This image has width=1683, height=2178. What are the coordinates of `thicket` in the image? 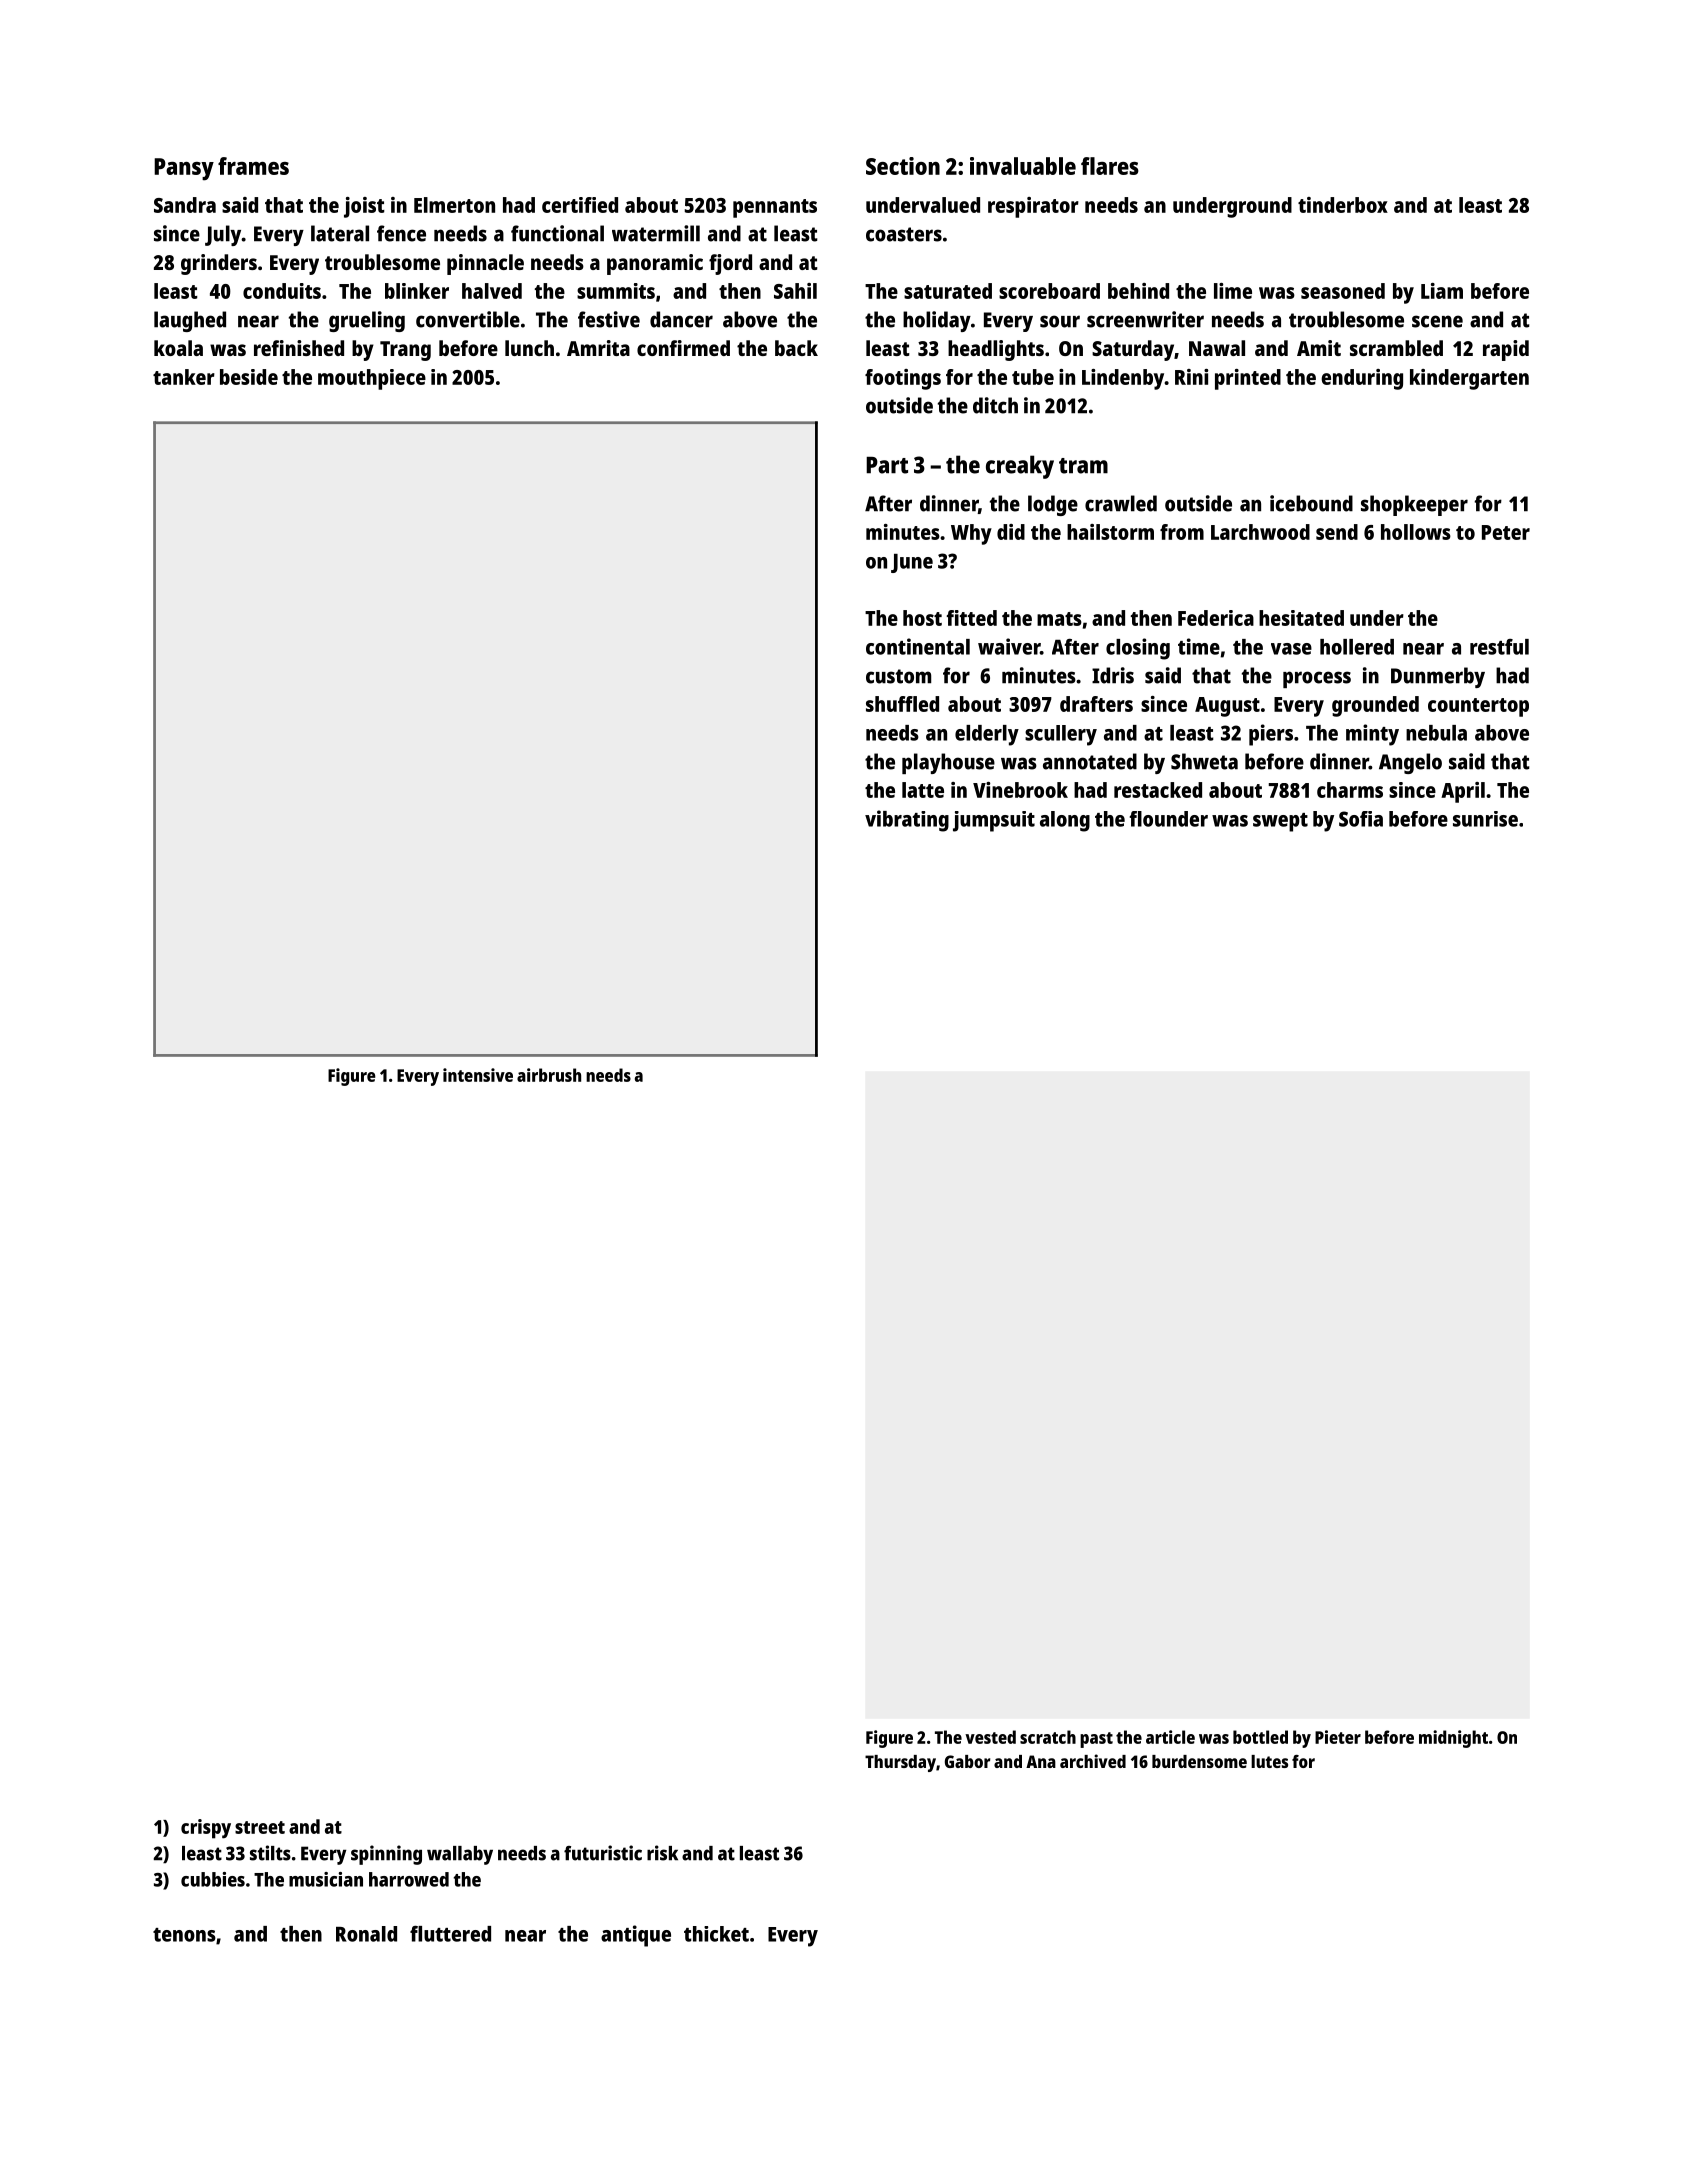 It's located at (716, 1934).
